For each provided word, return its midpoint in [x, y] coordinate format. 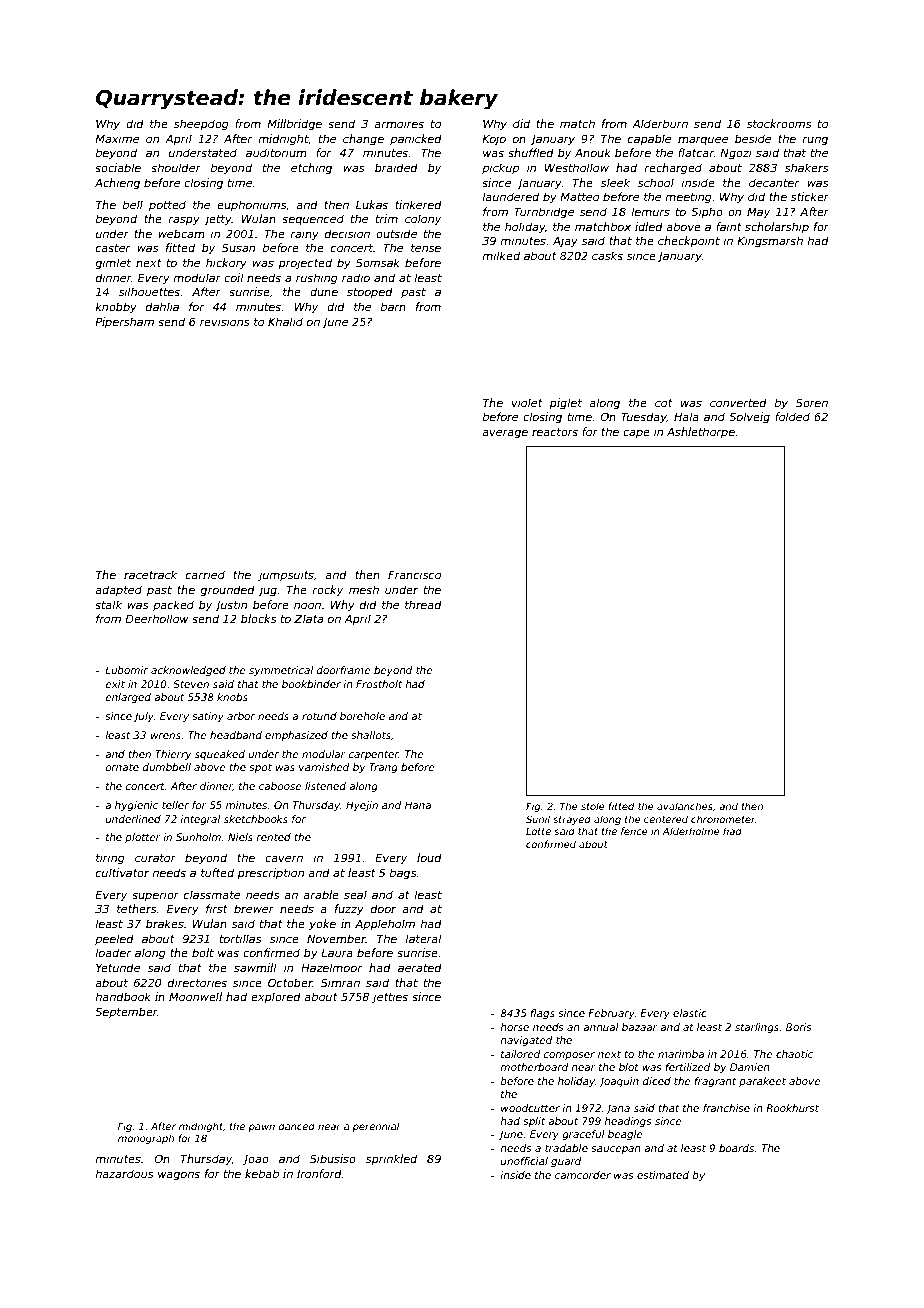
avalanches [685, 806]
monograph [146, 1139]
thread [423, 604]
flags [542, 1014]
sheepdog [201, 125]
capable [649, 139]
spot [260, 768]
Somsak [378, 262]
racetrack [150, 574]
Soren [812, 402]
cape [636, 433]
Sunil [538, 819]
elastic [690, 1013]
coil [234, 277]
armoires [399, 123]
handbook [123, 996]
